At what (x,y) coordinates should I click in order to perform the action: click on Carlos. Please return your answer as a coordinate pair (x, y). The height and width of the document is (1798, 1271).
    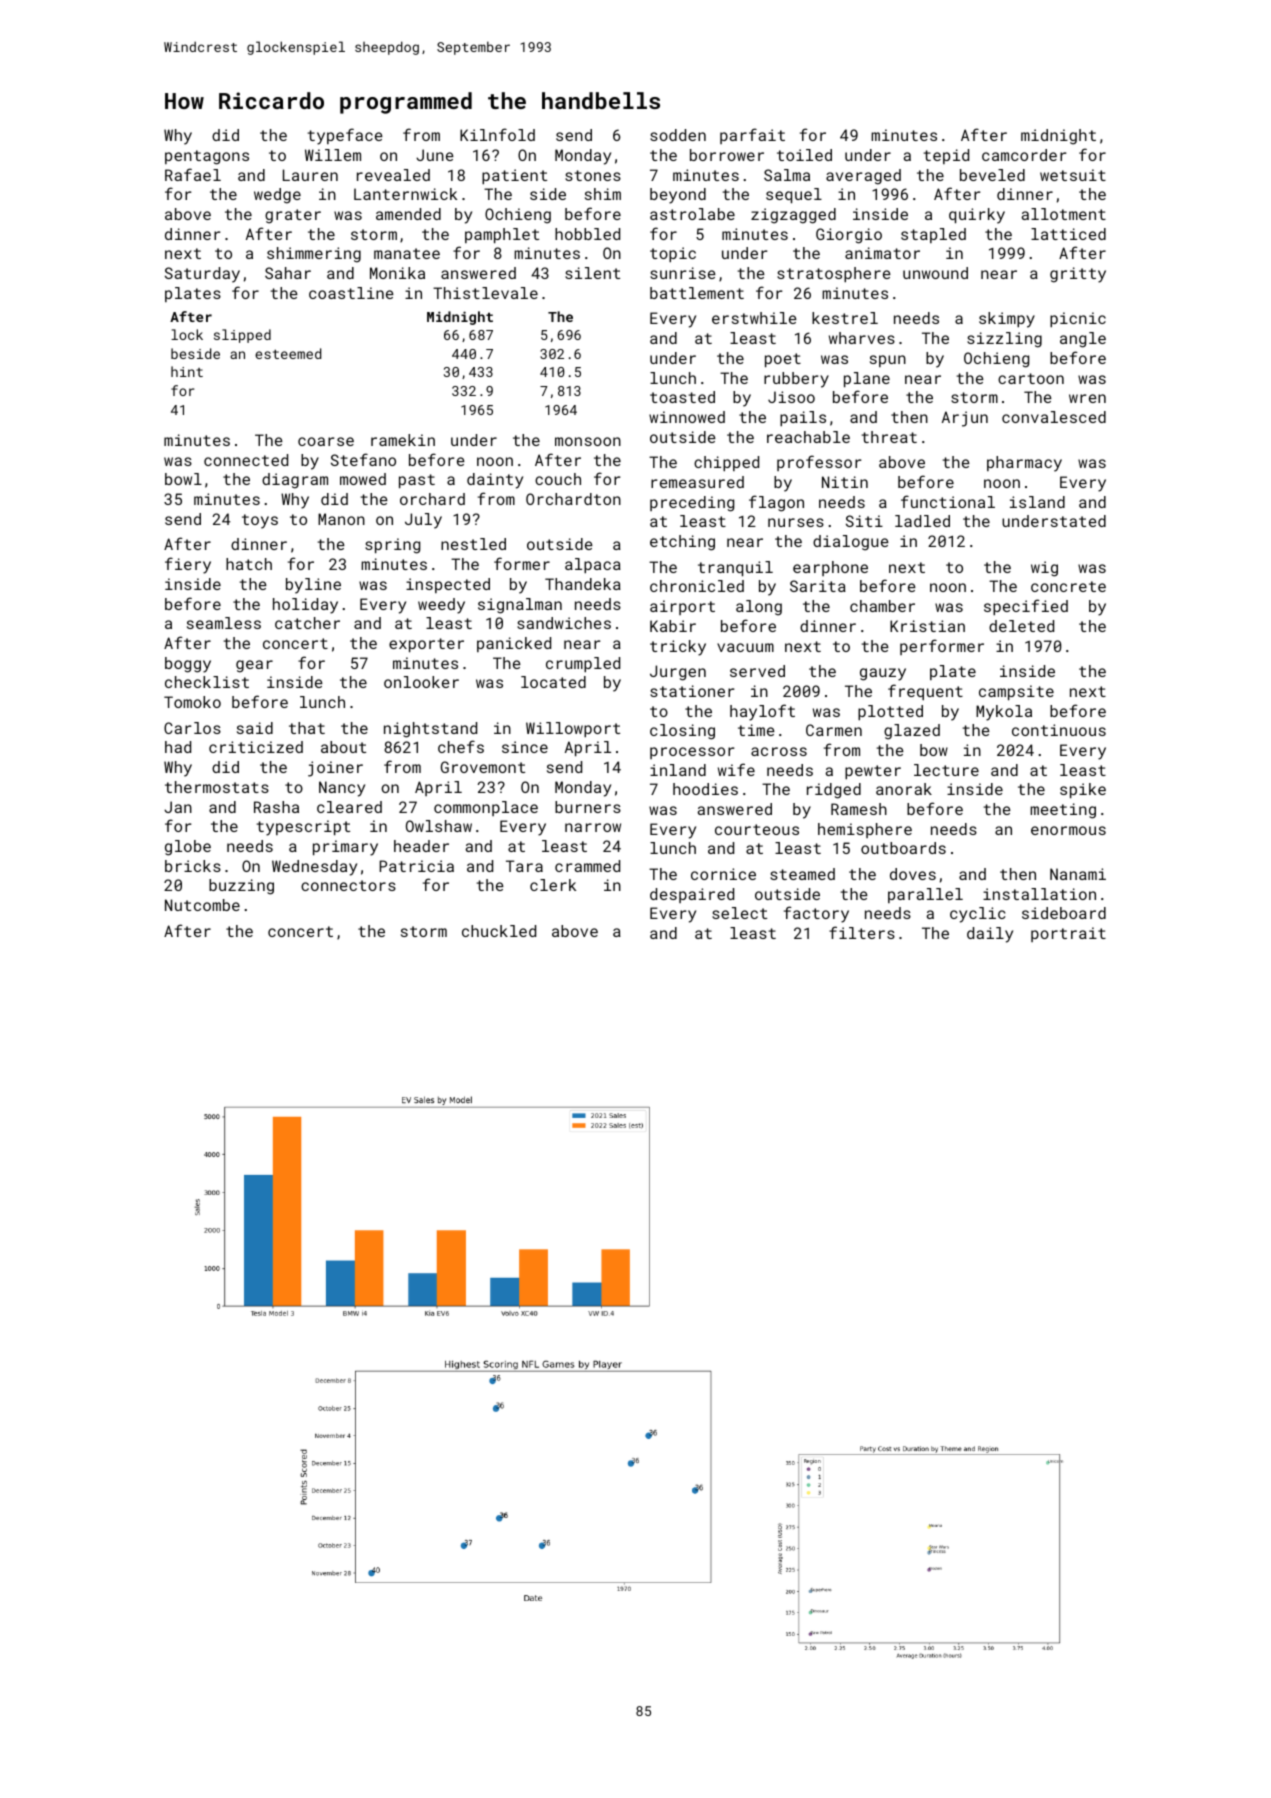
    Looking at the image, I should click on (192, 728).
